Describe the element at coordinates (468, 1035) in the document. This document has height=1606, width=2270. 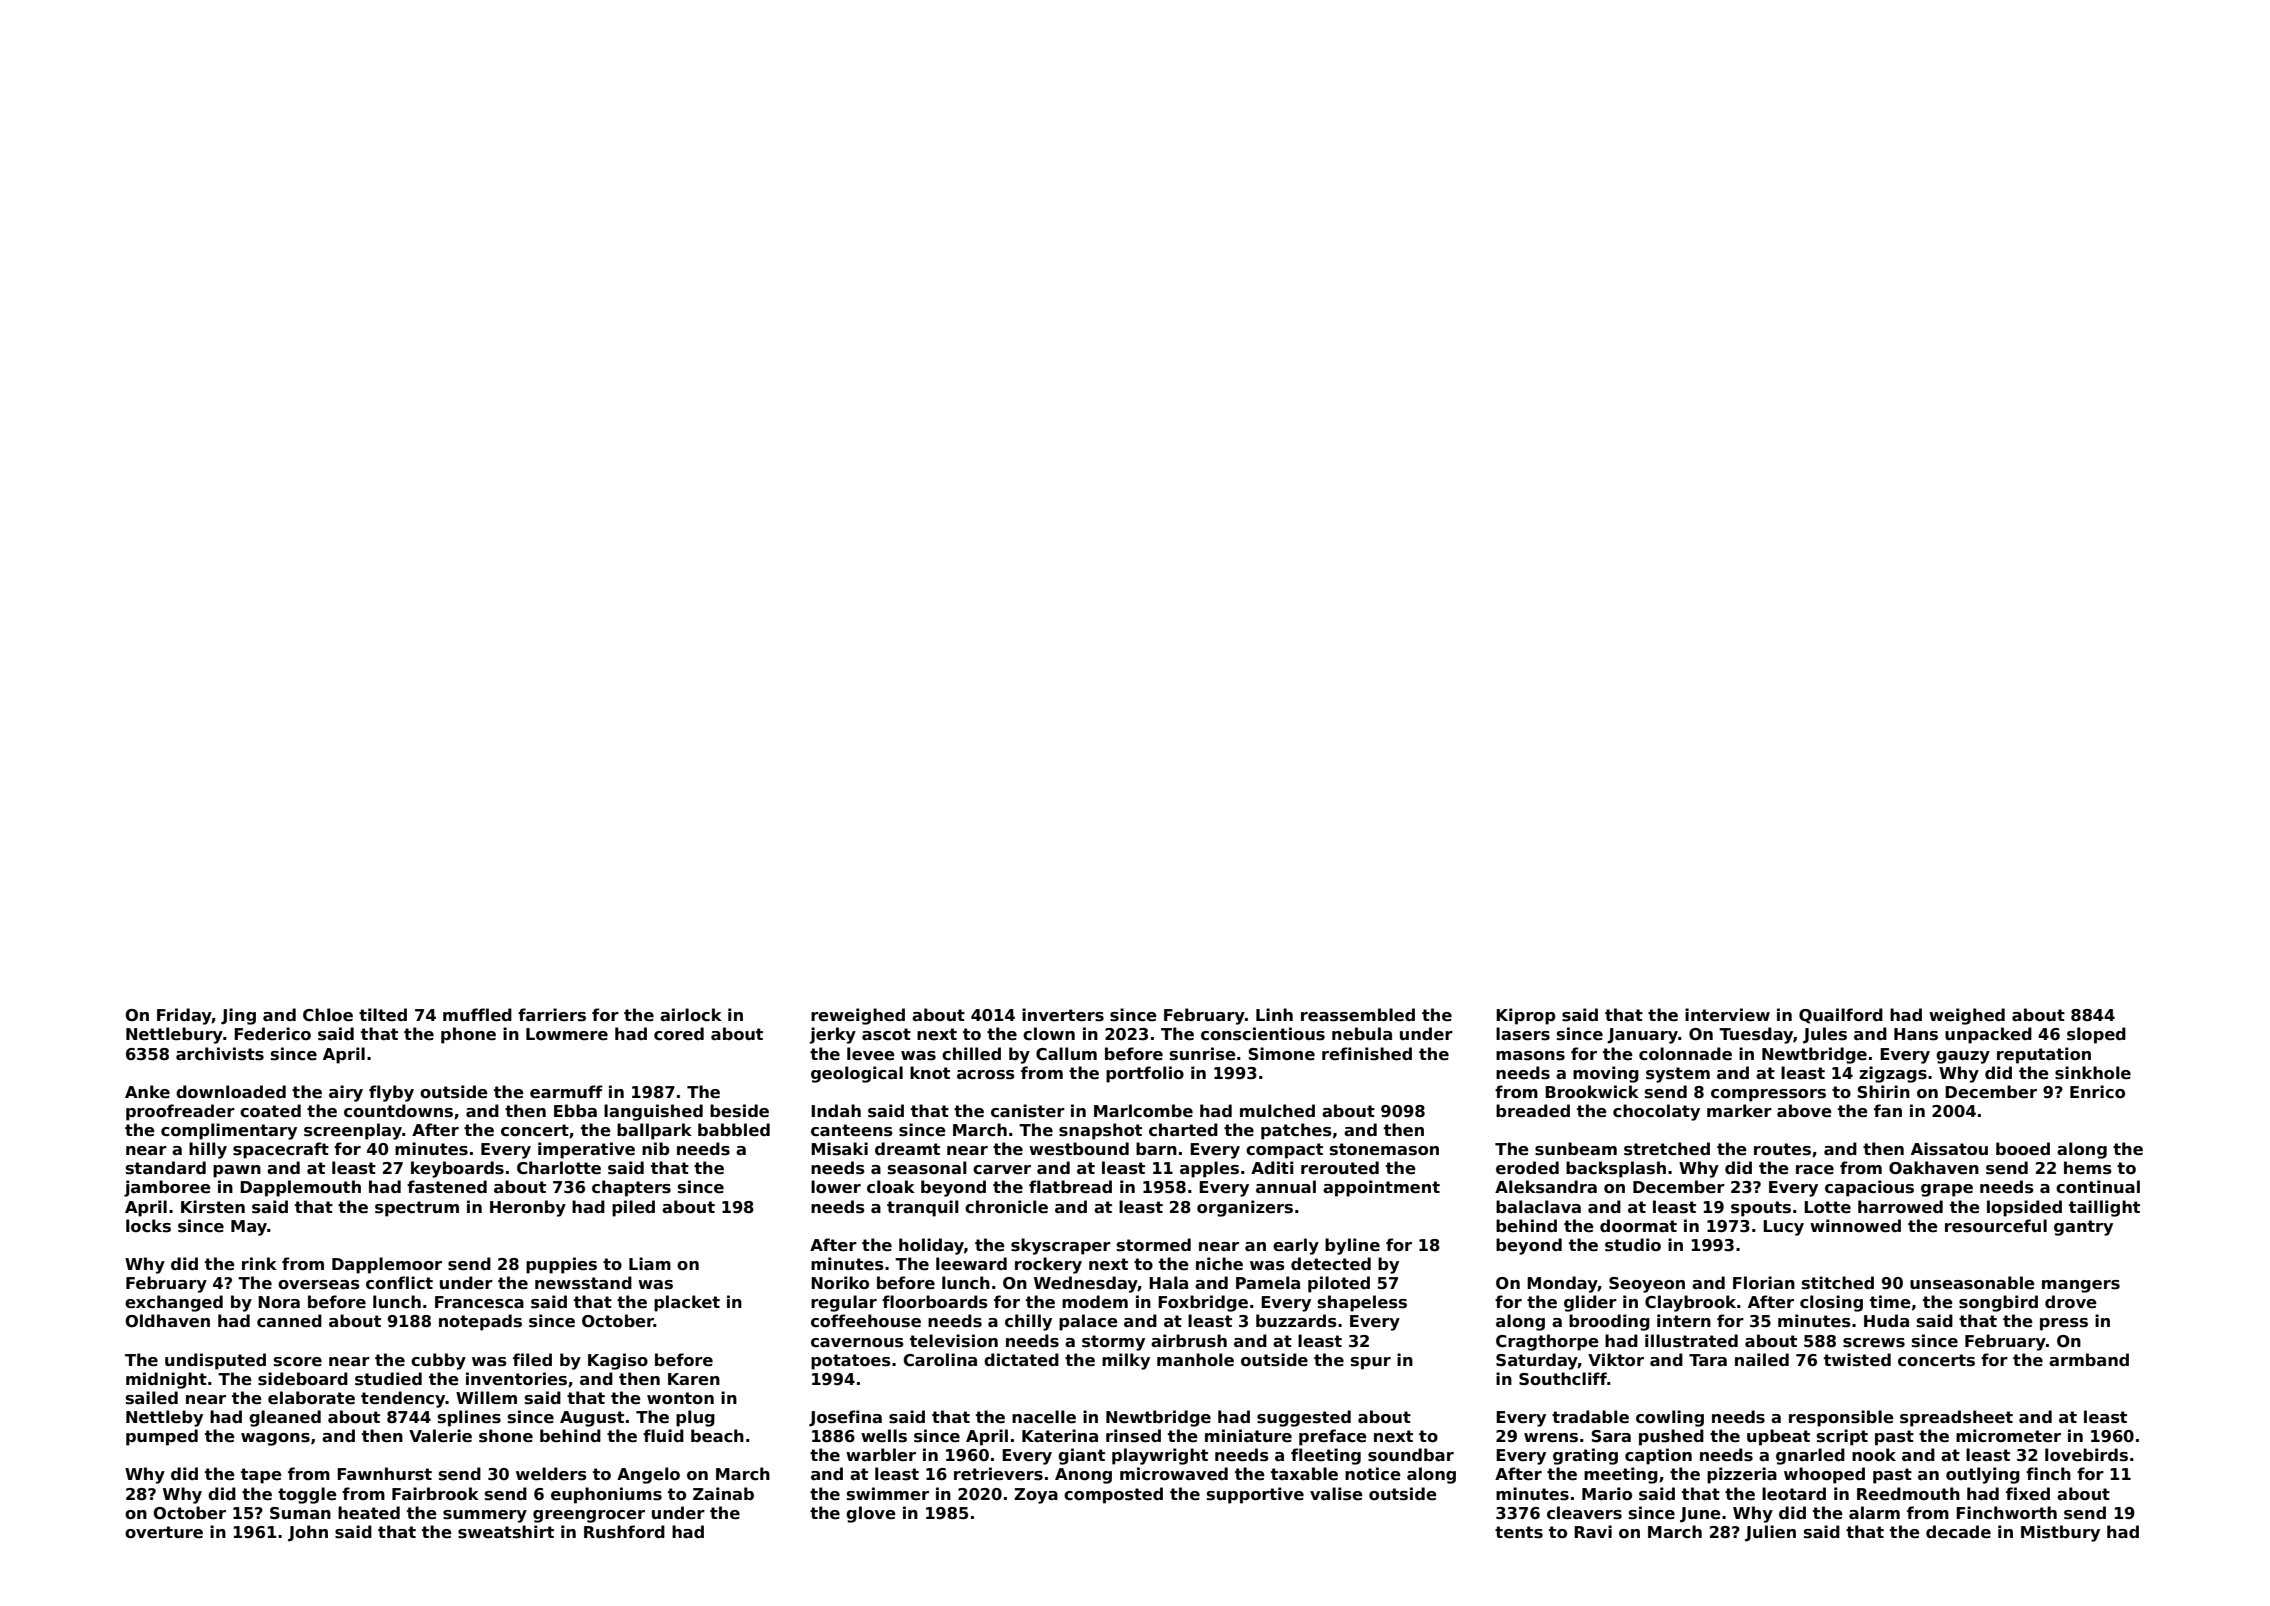
I see `phone` at that location.
